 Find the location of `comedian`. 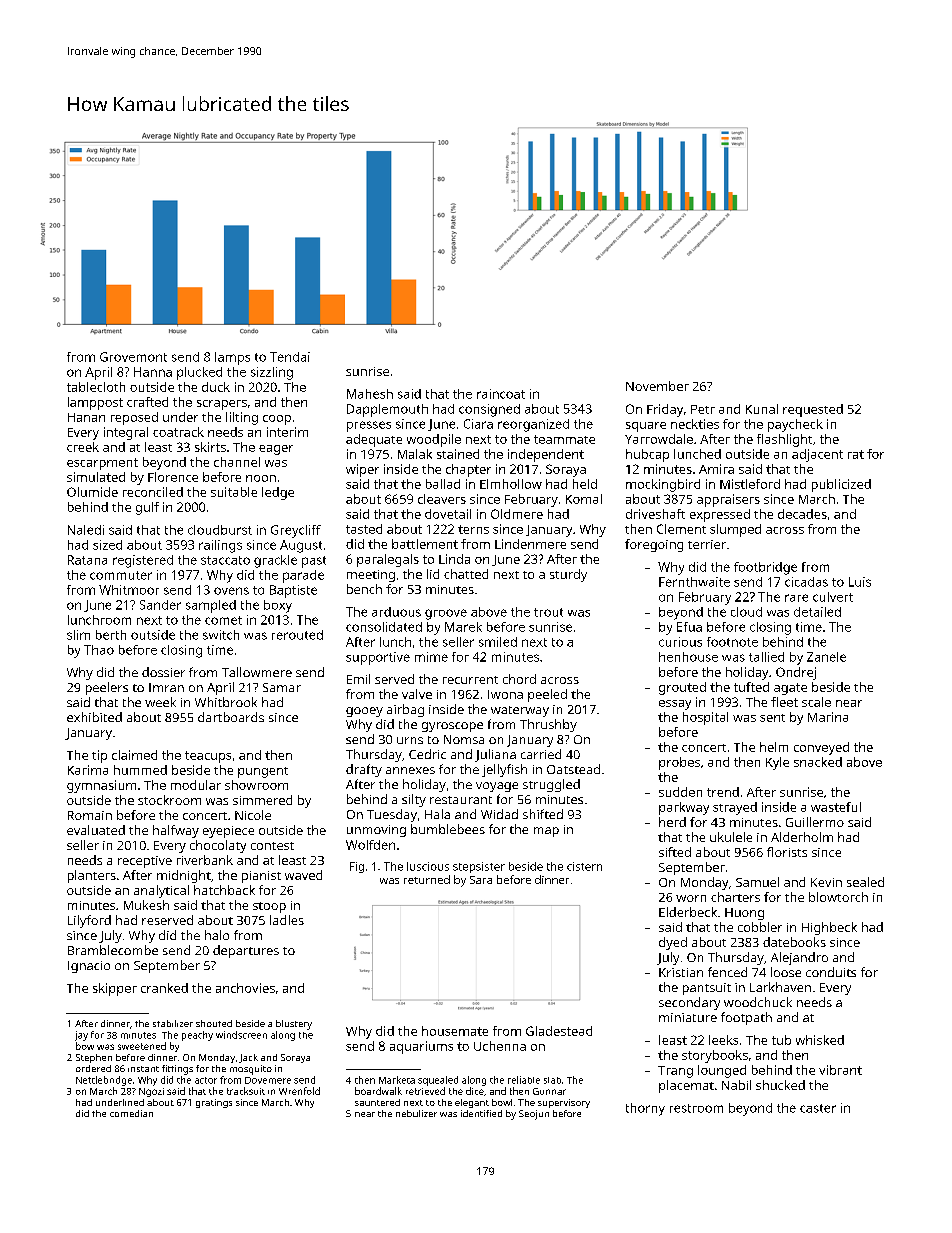

comedian is located at coordinates (131, 1113).
